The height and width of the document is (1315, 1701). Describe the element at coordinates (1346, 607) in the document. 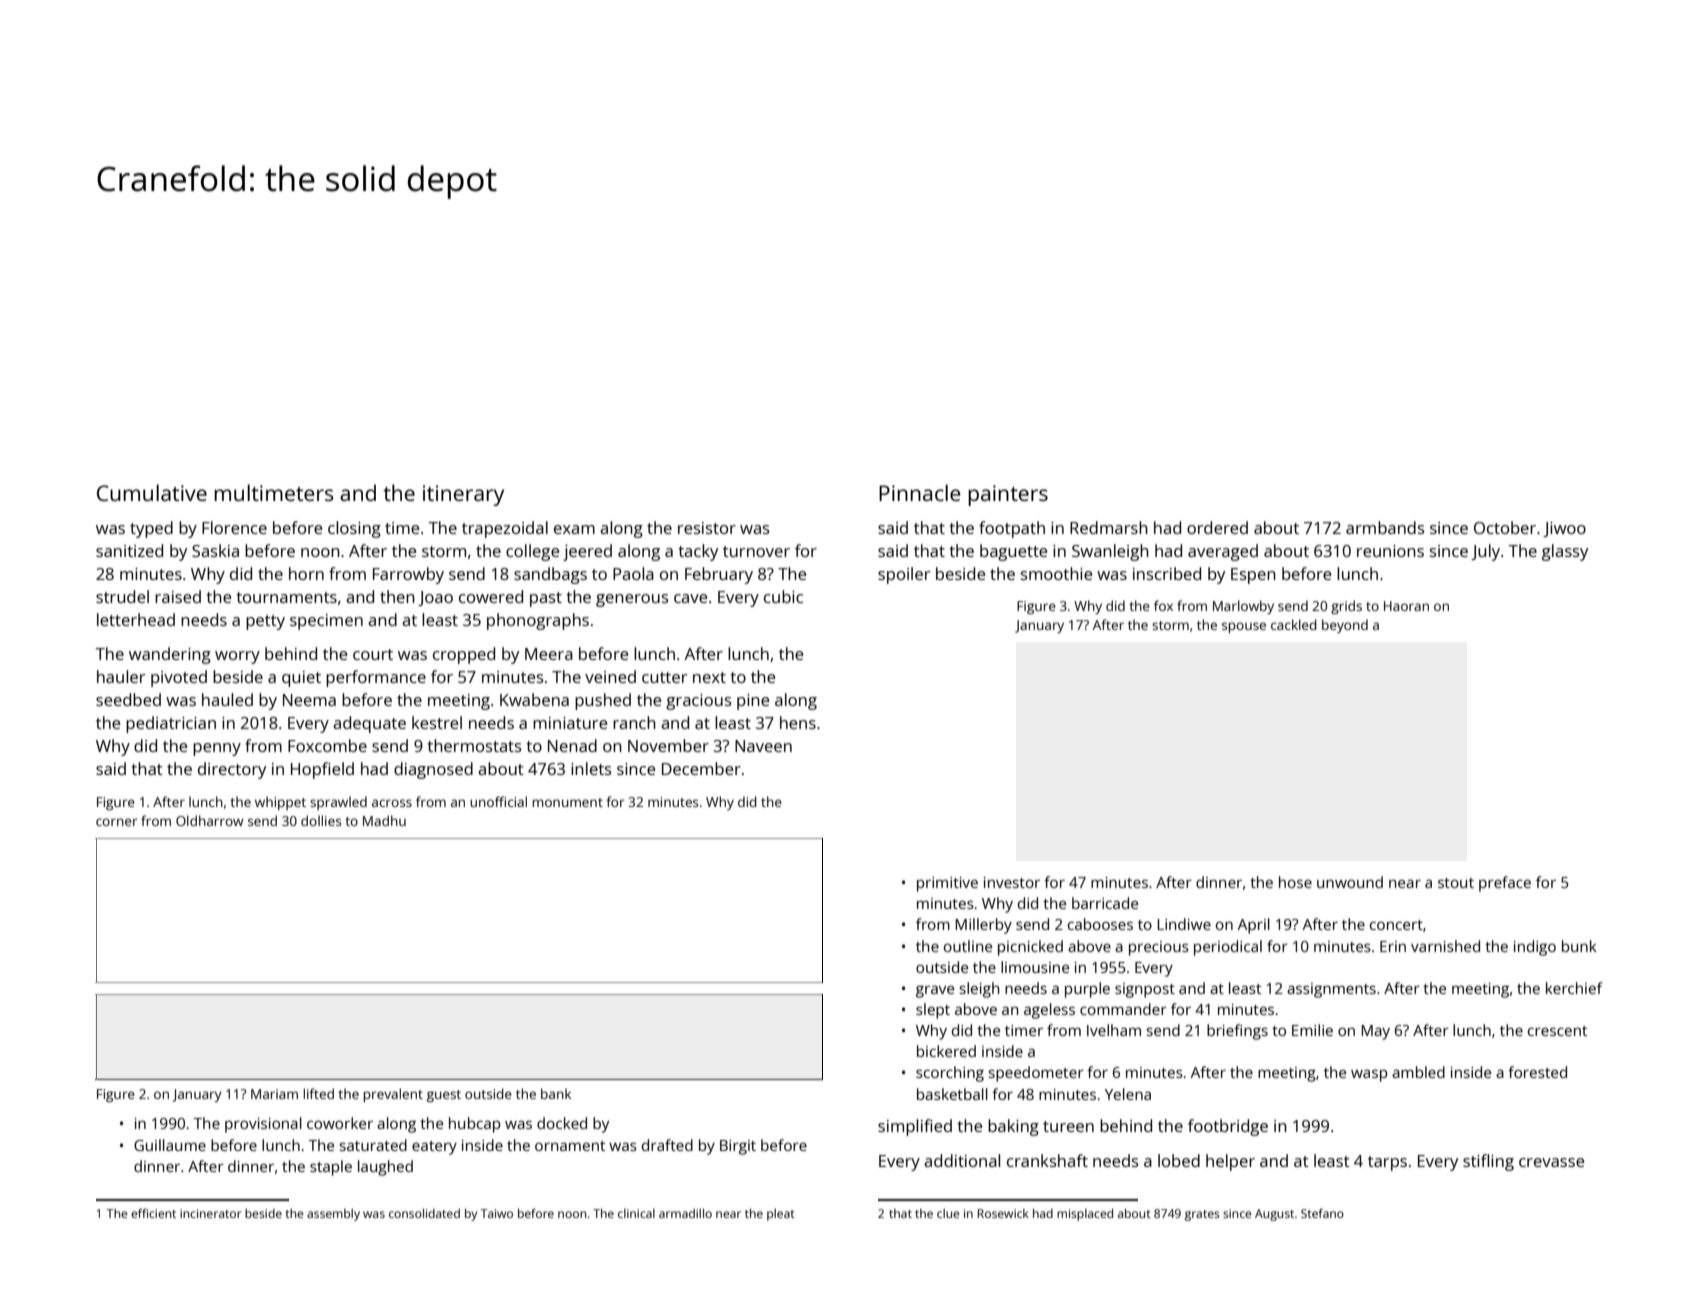

I see `grids` at that location.
